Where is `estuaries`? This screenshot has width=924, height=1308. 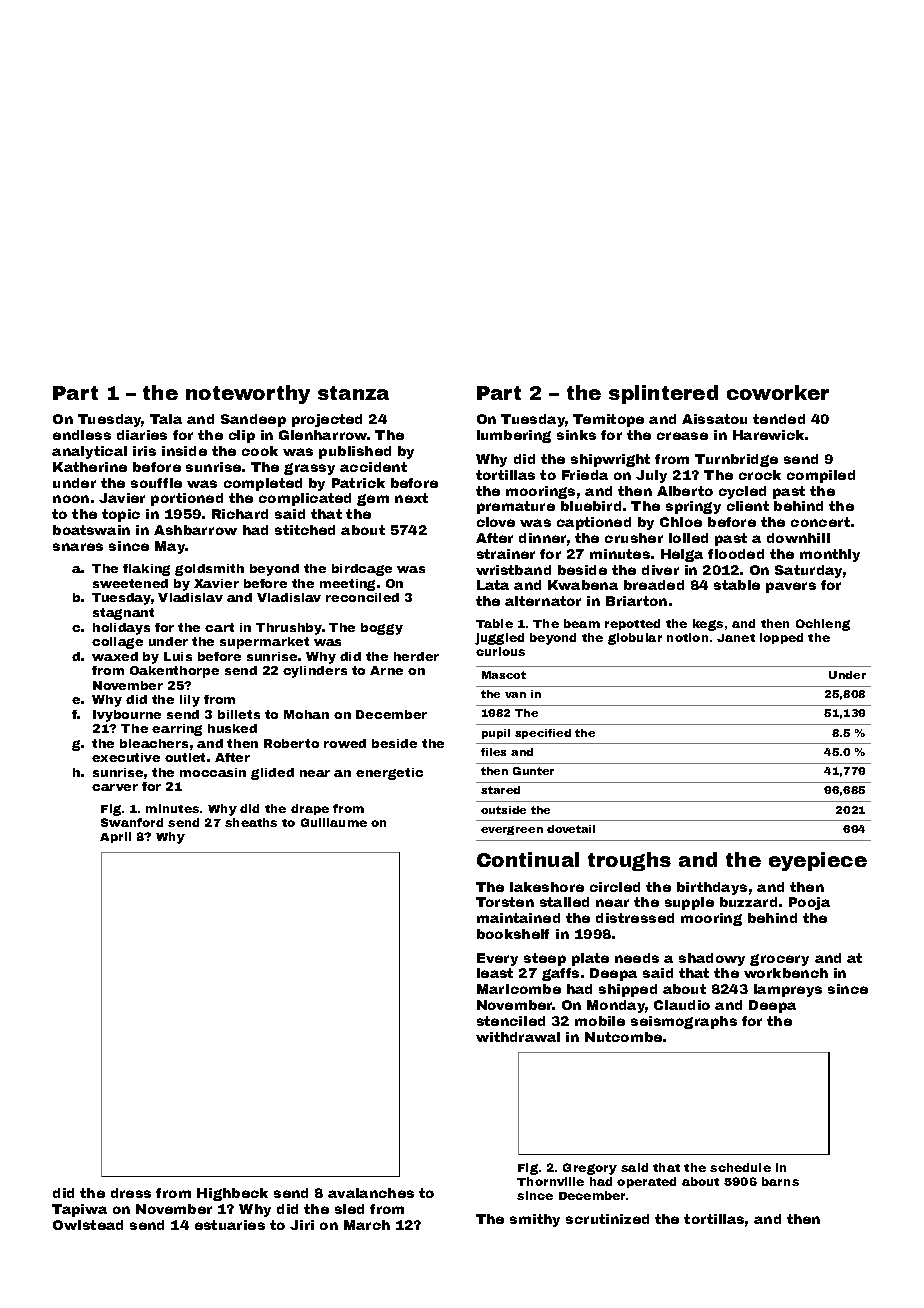
estuaries is located at coordinates (230, 1225).
